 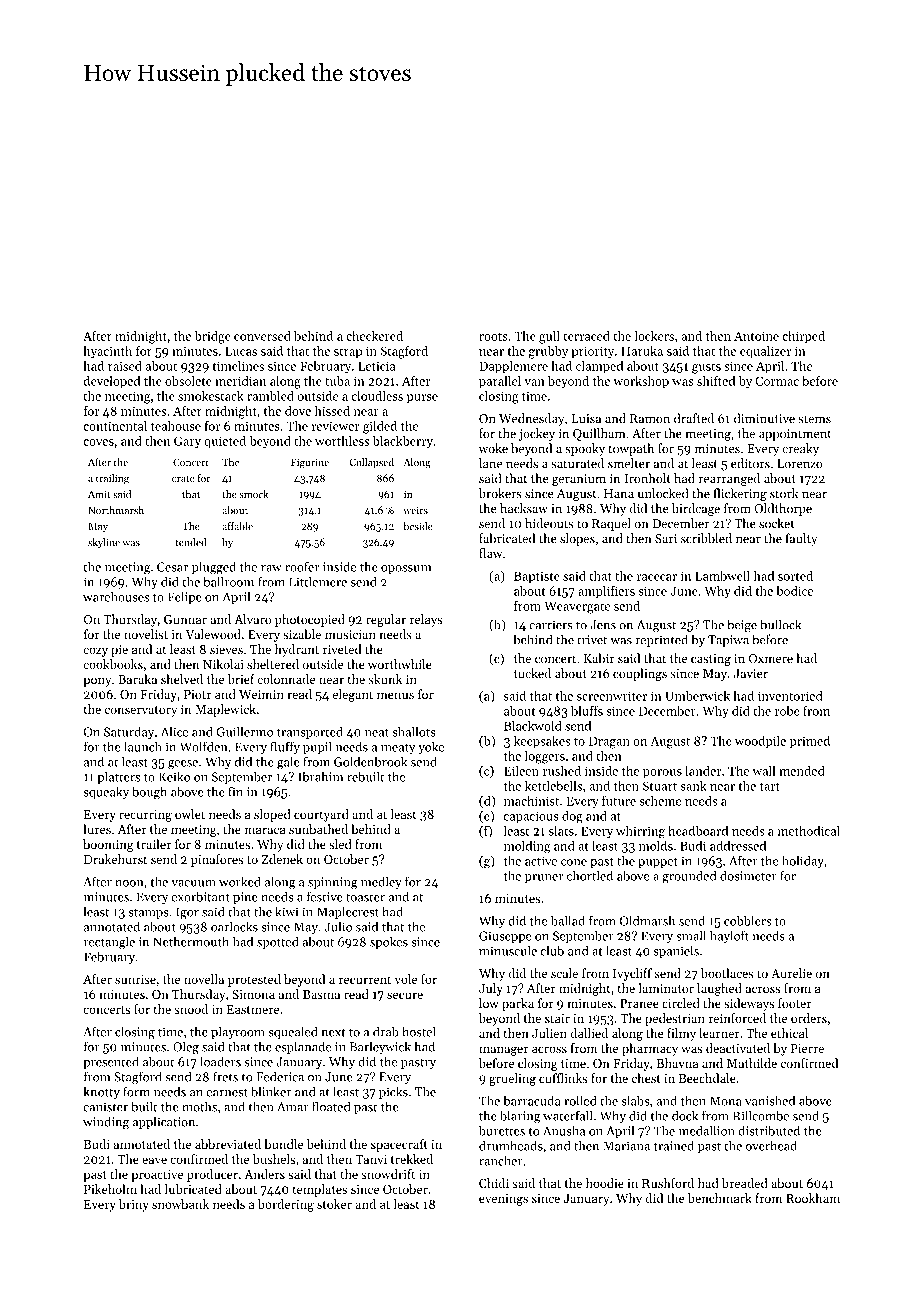 I want to click on bluffs, so click(x=587, y=710).
